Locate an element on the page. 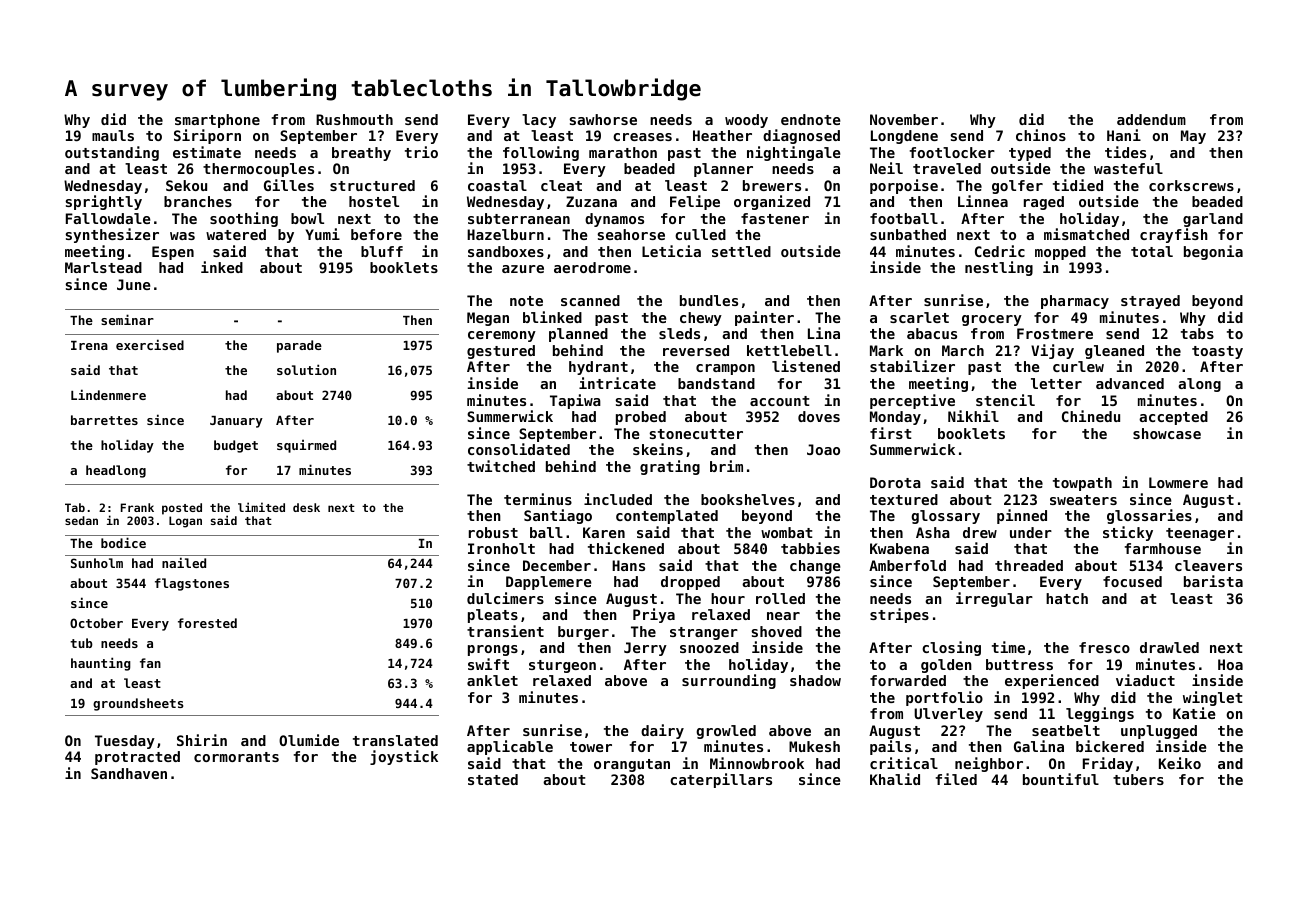 Image resolution: width=1308 pixels, height=924 pixels. crampon is located at coordinates (725, 369).
